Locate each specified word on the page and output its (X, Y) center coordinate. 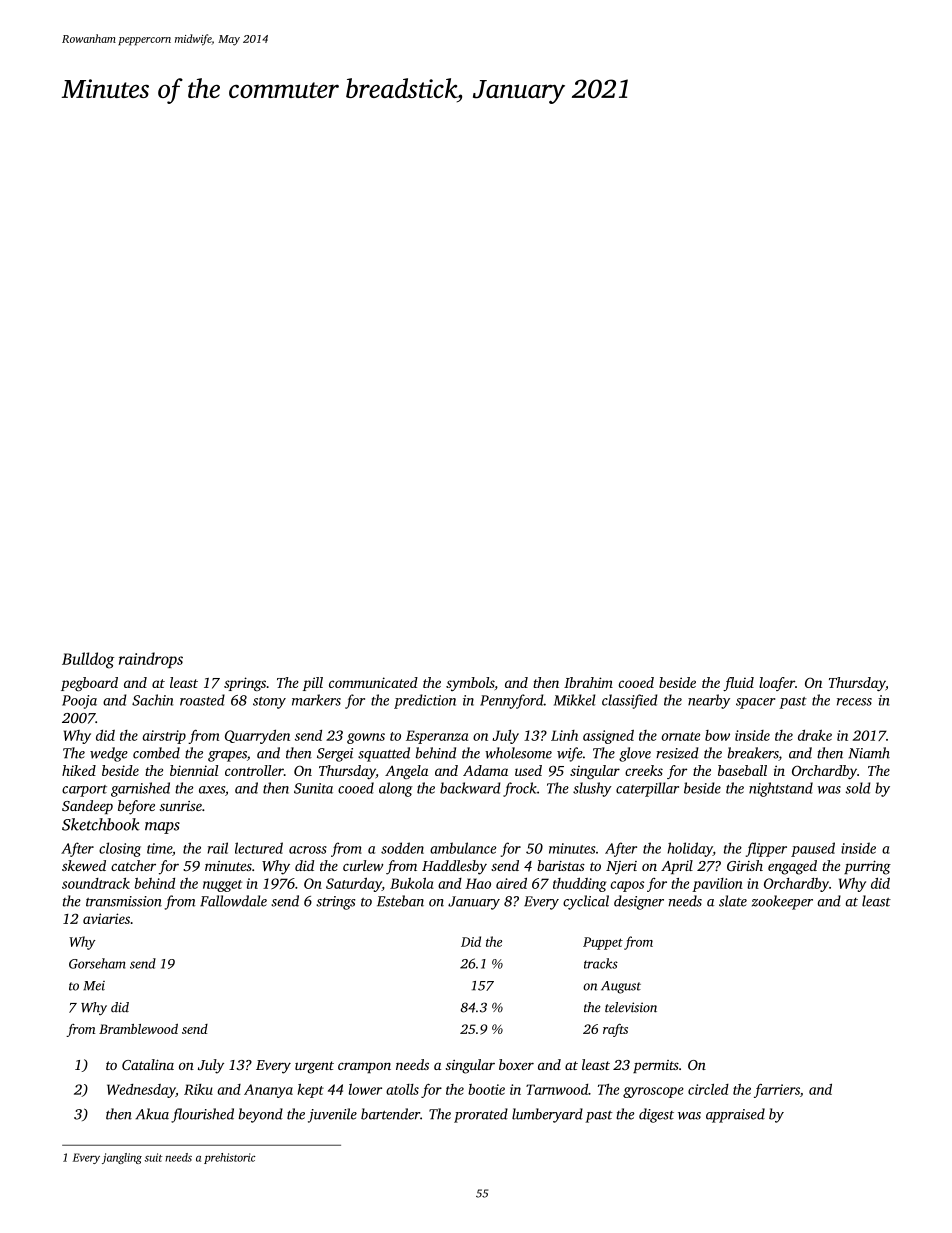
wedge (109, 754)
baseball (742, 770)
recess (854, 702)
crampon (364, 1067)
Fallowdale (233, 901)
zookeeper (782, 902)
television (631, 1007)
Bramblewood (138, 1029)
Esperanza (437, 737)
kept (311, 1091)
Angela (406, 772)
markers (316, 700)
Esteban (400, 901)
